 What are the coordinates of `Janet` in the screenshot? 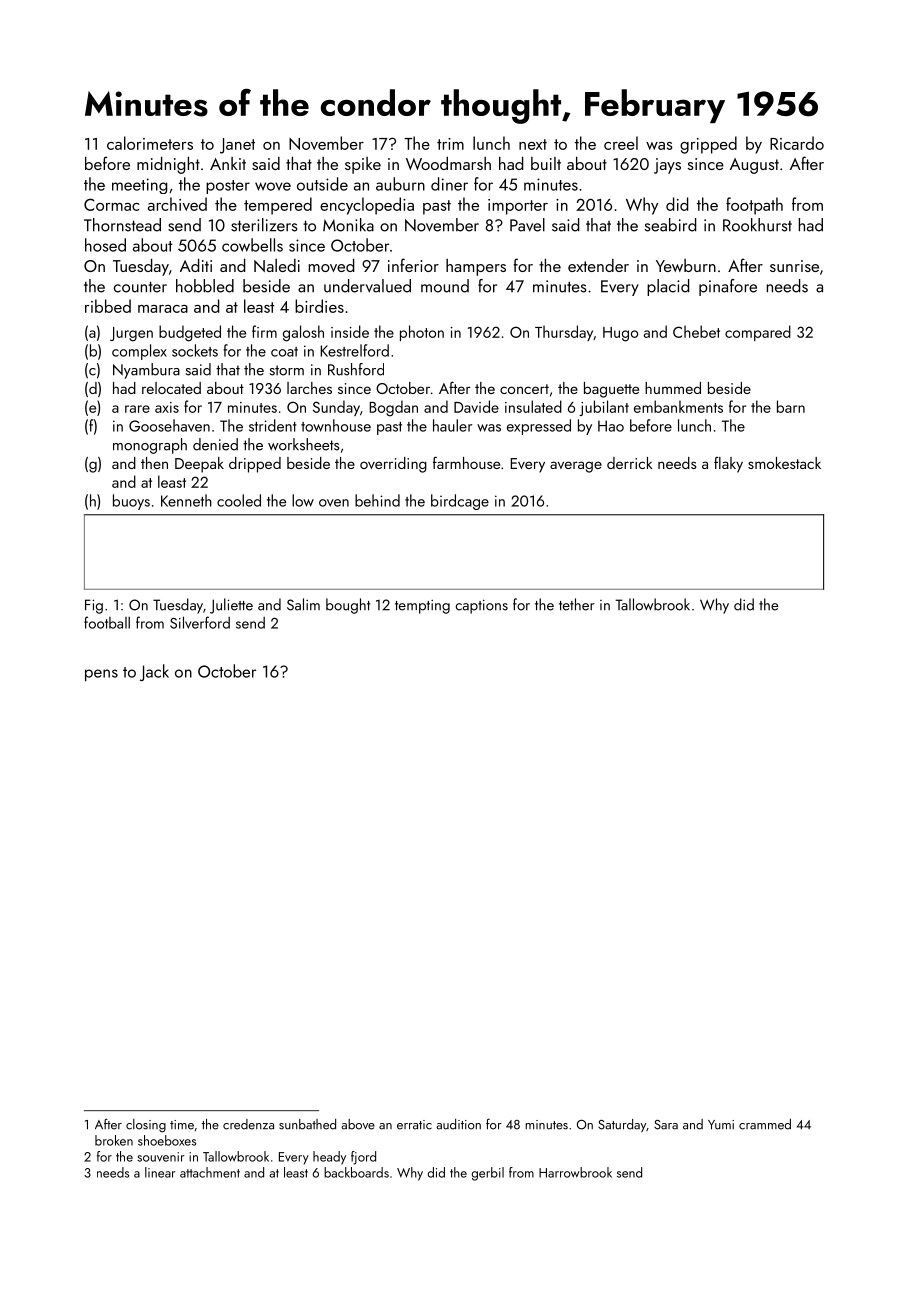 It's located at (237, 146).
